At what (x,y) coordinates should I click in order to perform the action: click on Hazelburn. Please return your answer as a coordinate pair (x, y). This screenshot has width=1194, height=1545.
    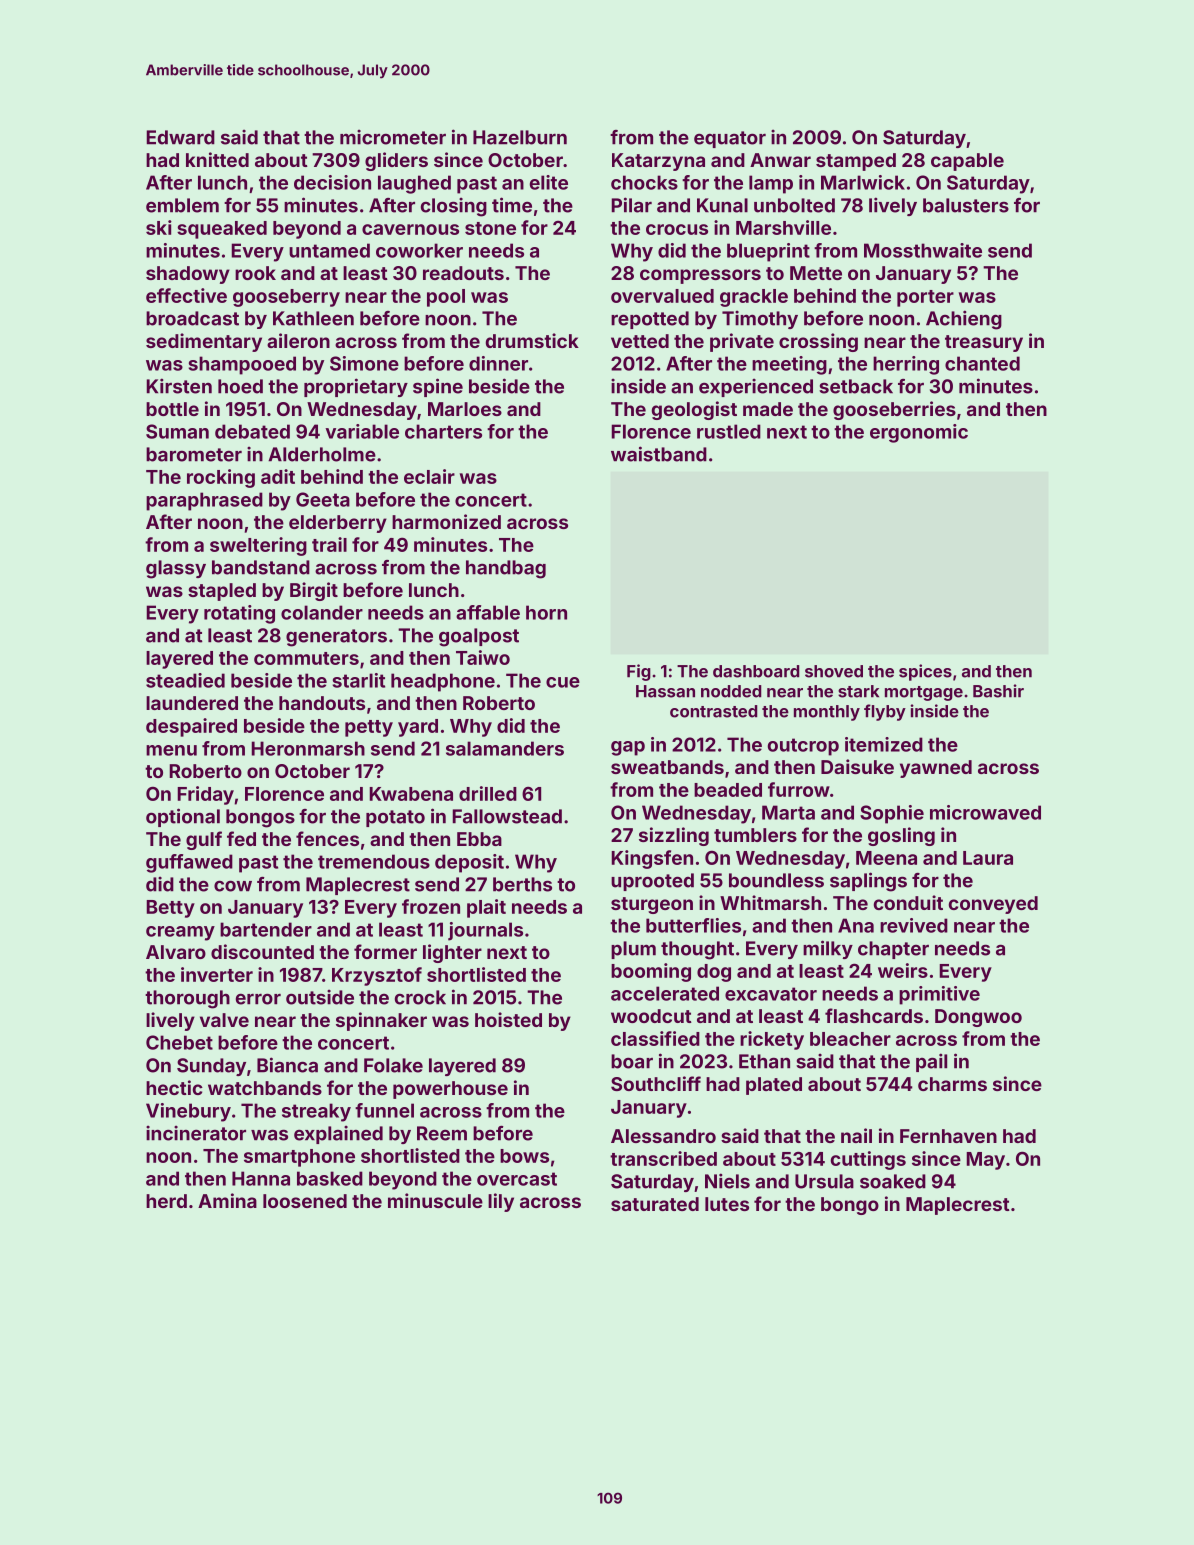
    Looking at the image, I should click on (520, 137).
